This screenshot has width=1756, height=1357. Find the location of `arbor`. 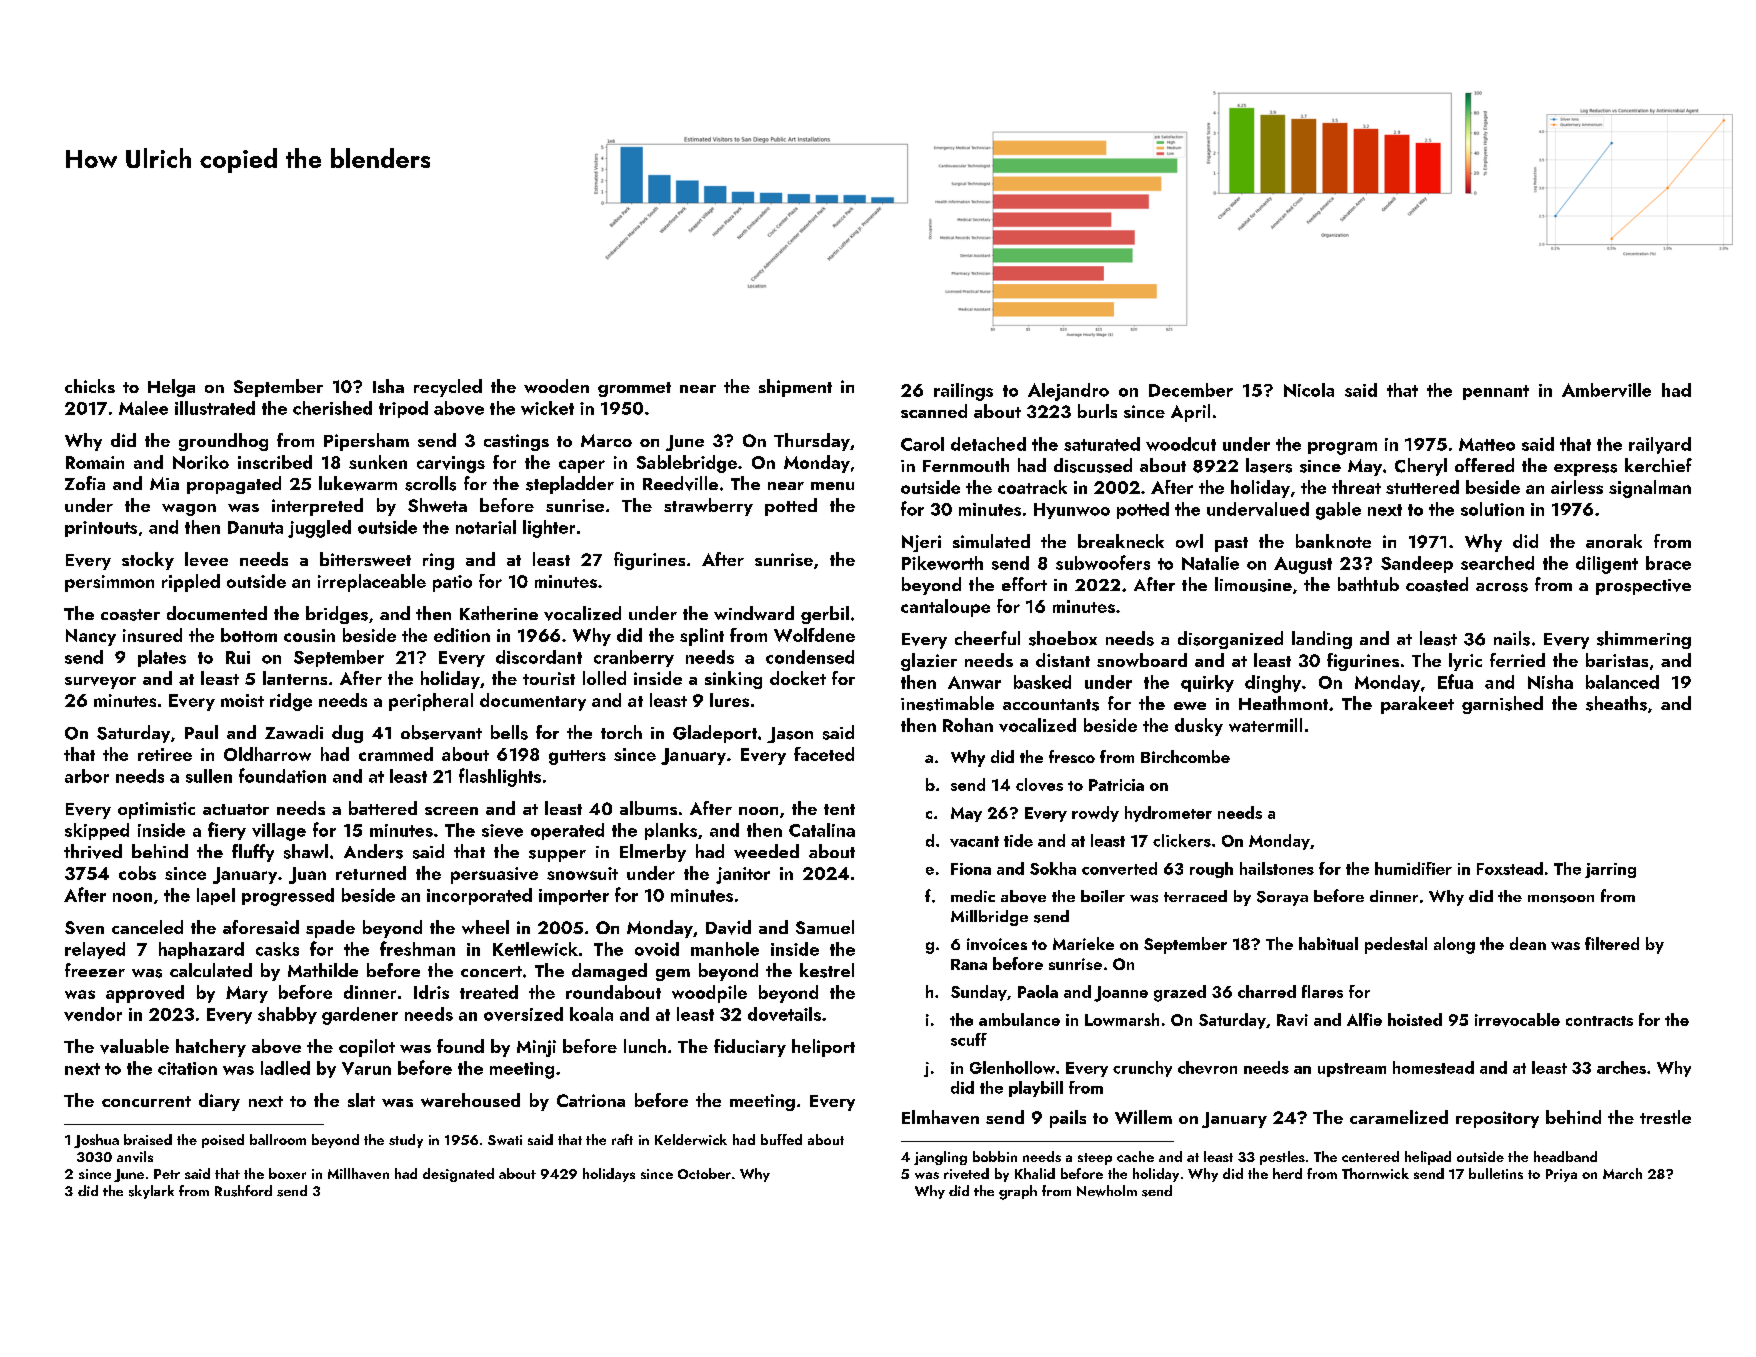

arbor is located at coordinates (87, 776).
